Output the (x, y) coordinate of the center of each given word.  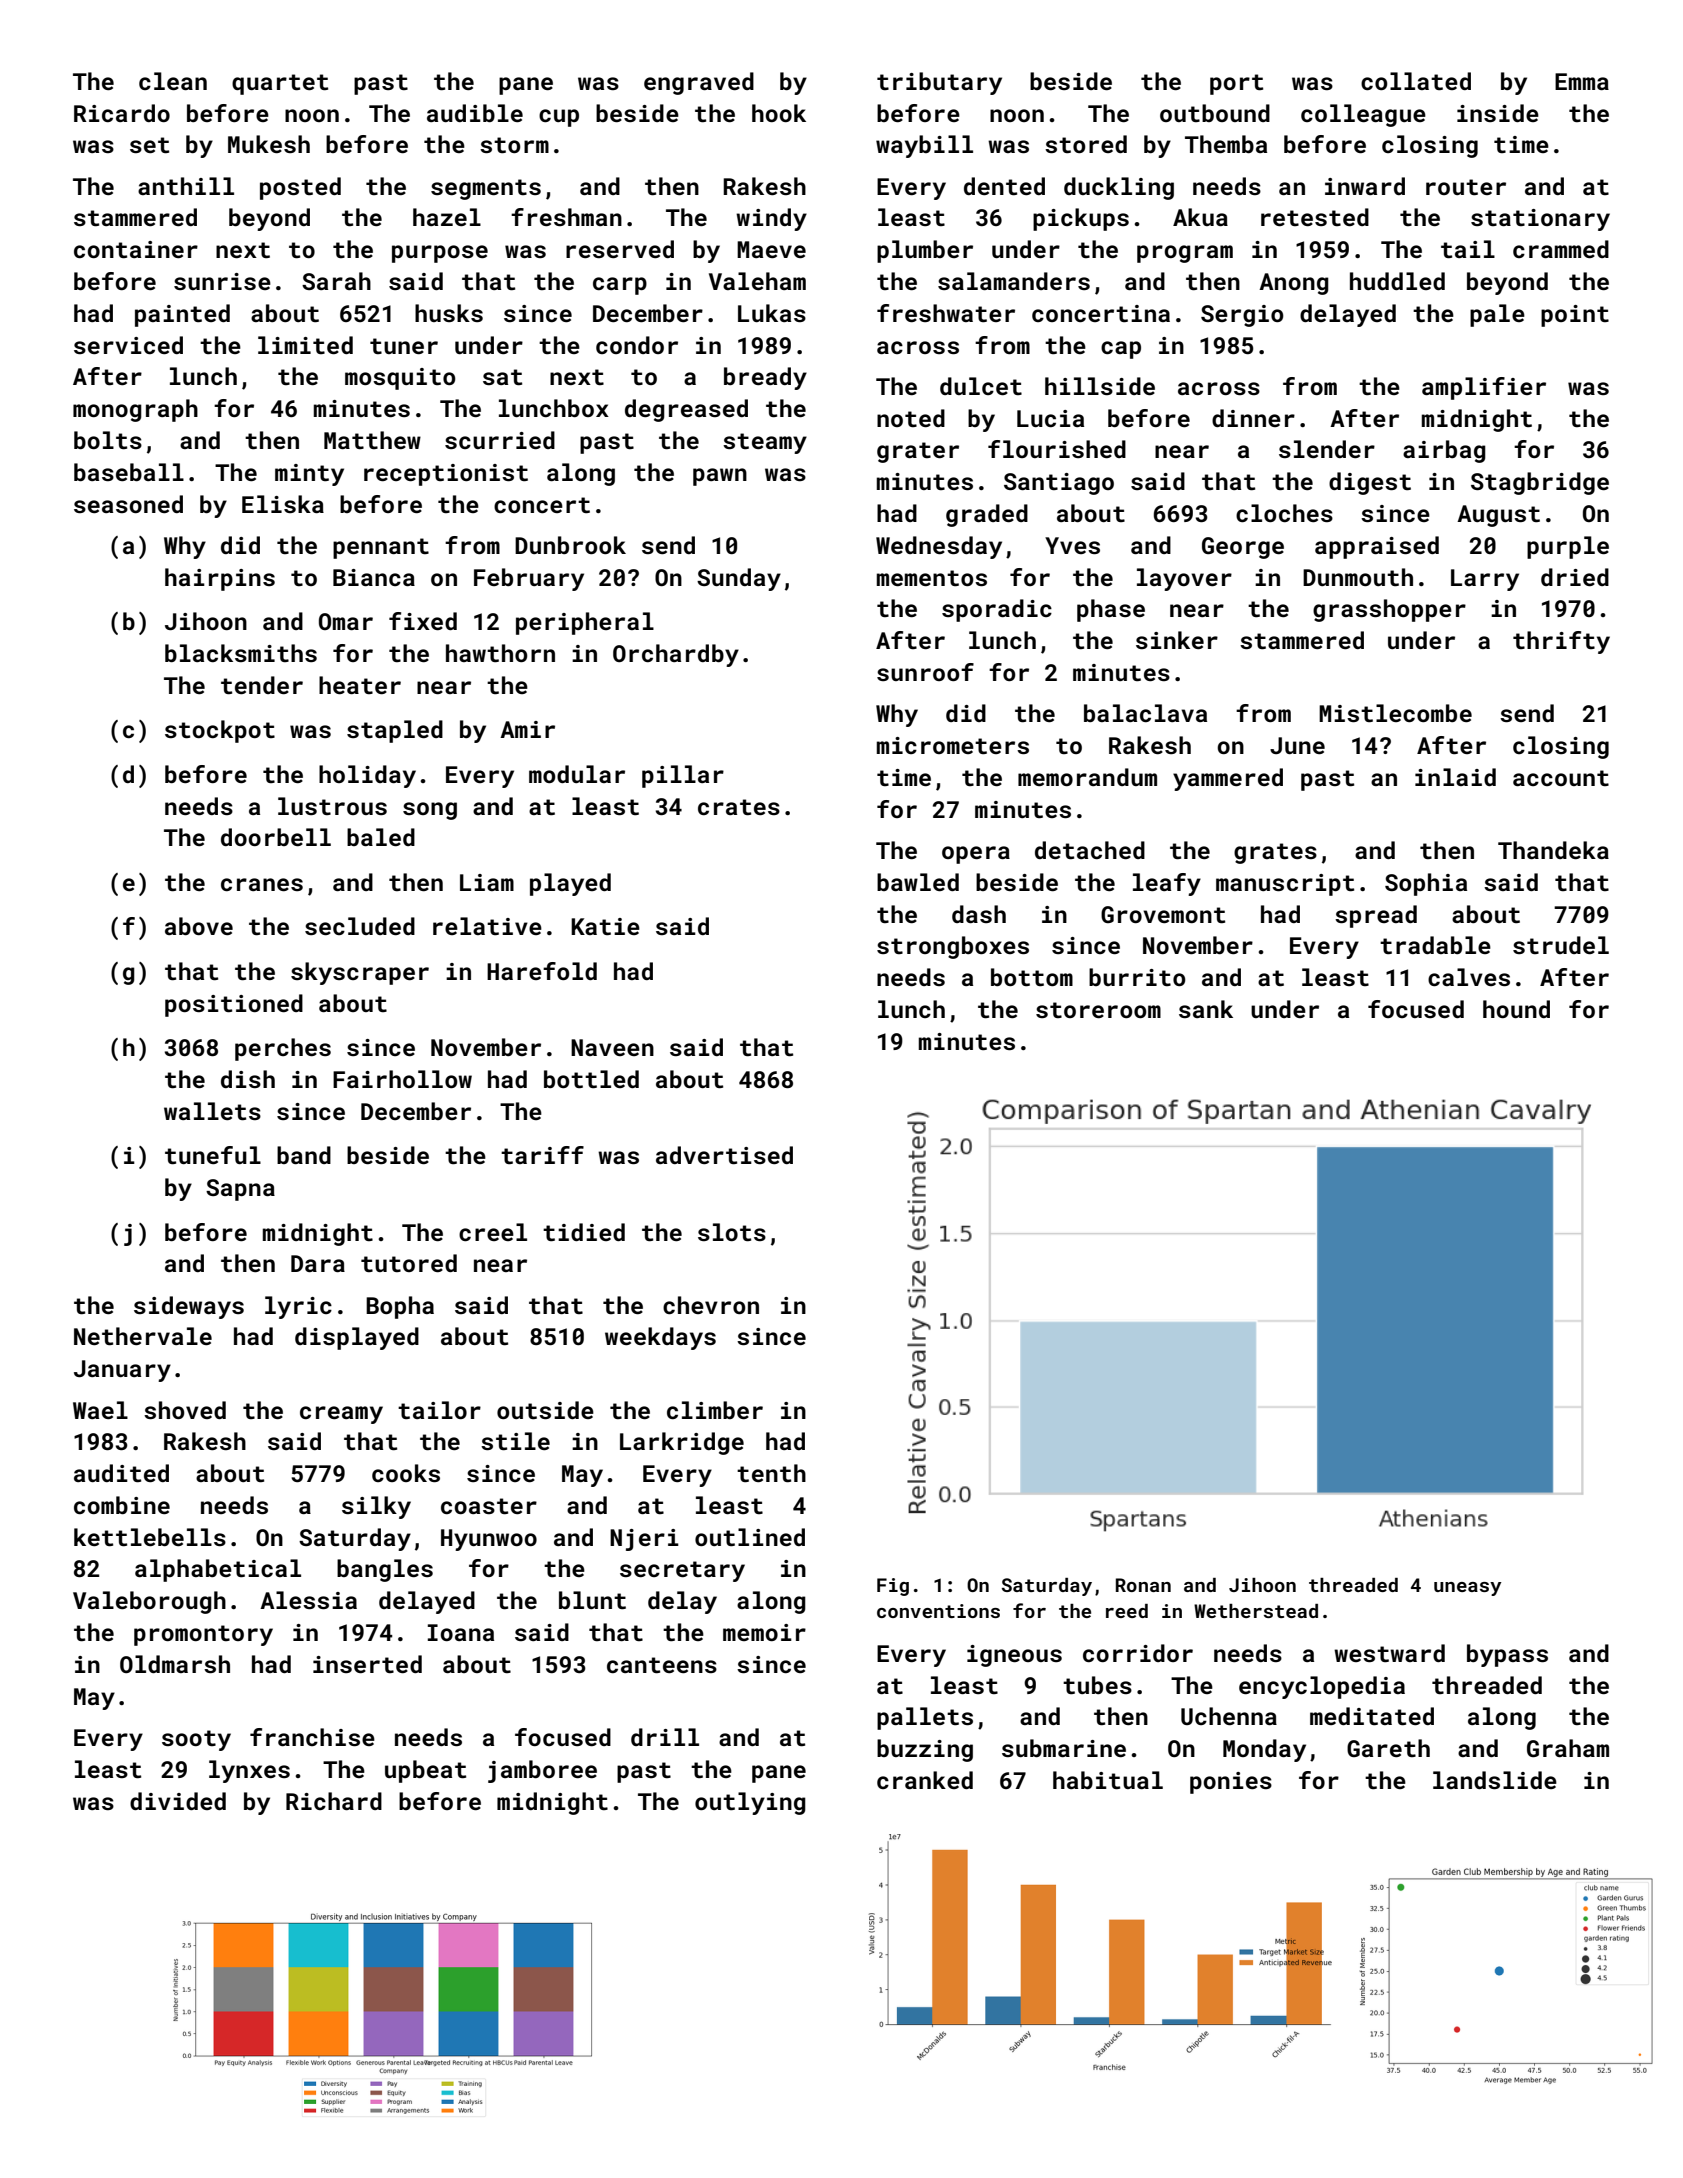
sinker (1177, 640)
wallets (212, 1111)
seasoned (128, 504)
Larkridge (682, 1443)
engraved (699, 83)
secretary (682, 1571)
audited (121, 1473)
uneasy (1468, 1589)
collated (1416, 81)
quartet (280, 84)
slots (732, 1232)
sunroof (925, 672)
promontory (203, 1635)
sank (1206, 1009)
